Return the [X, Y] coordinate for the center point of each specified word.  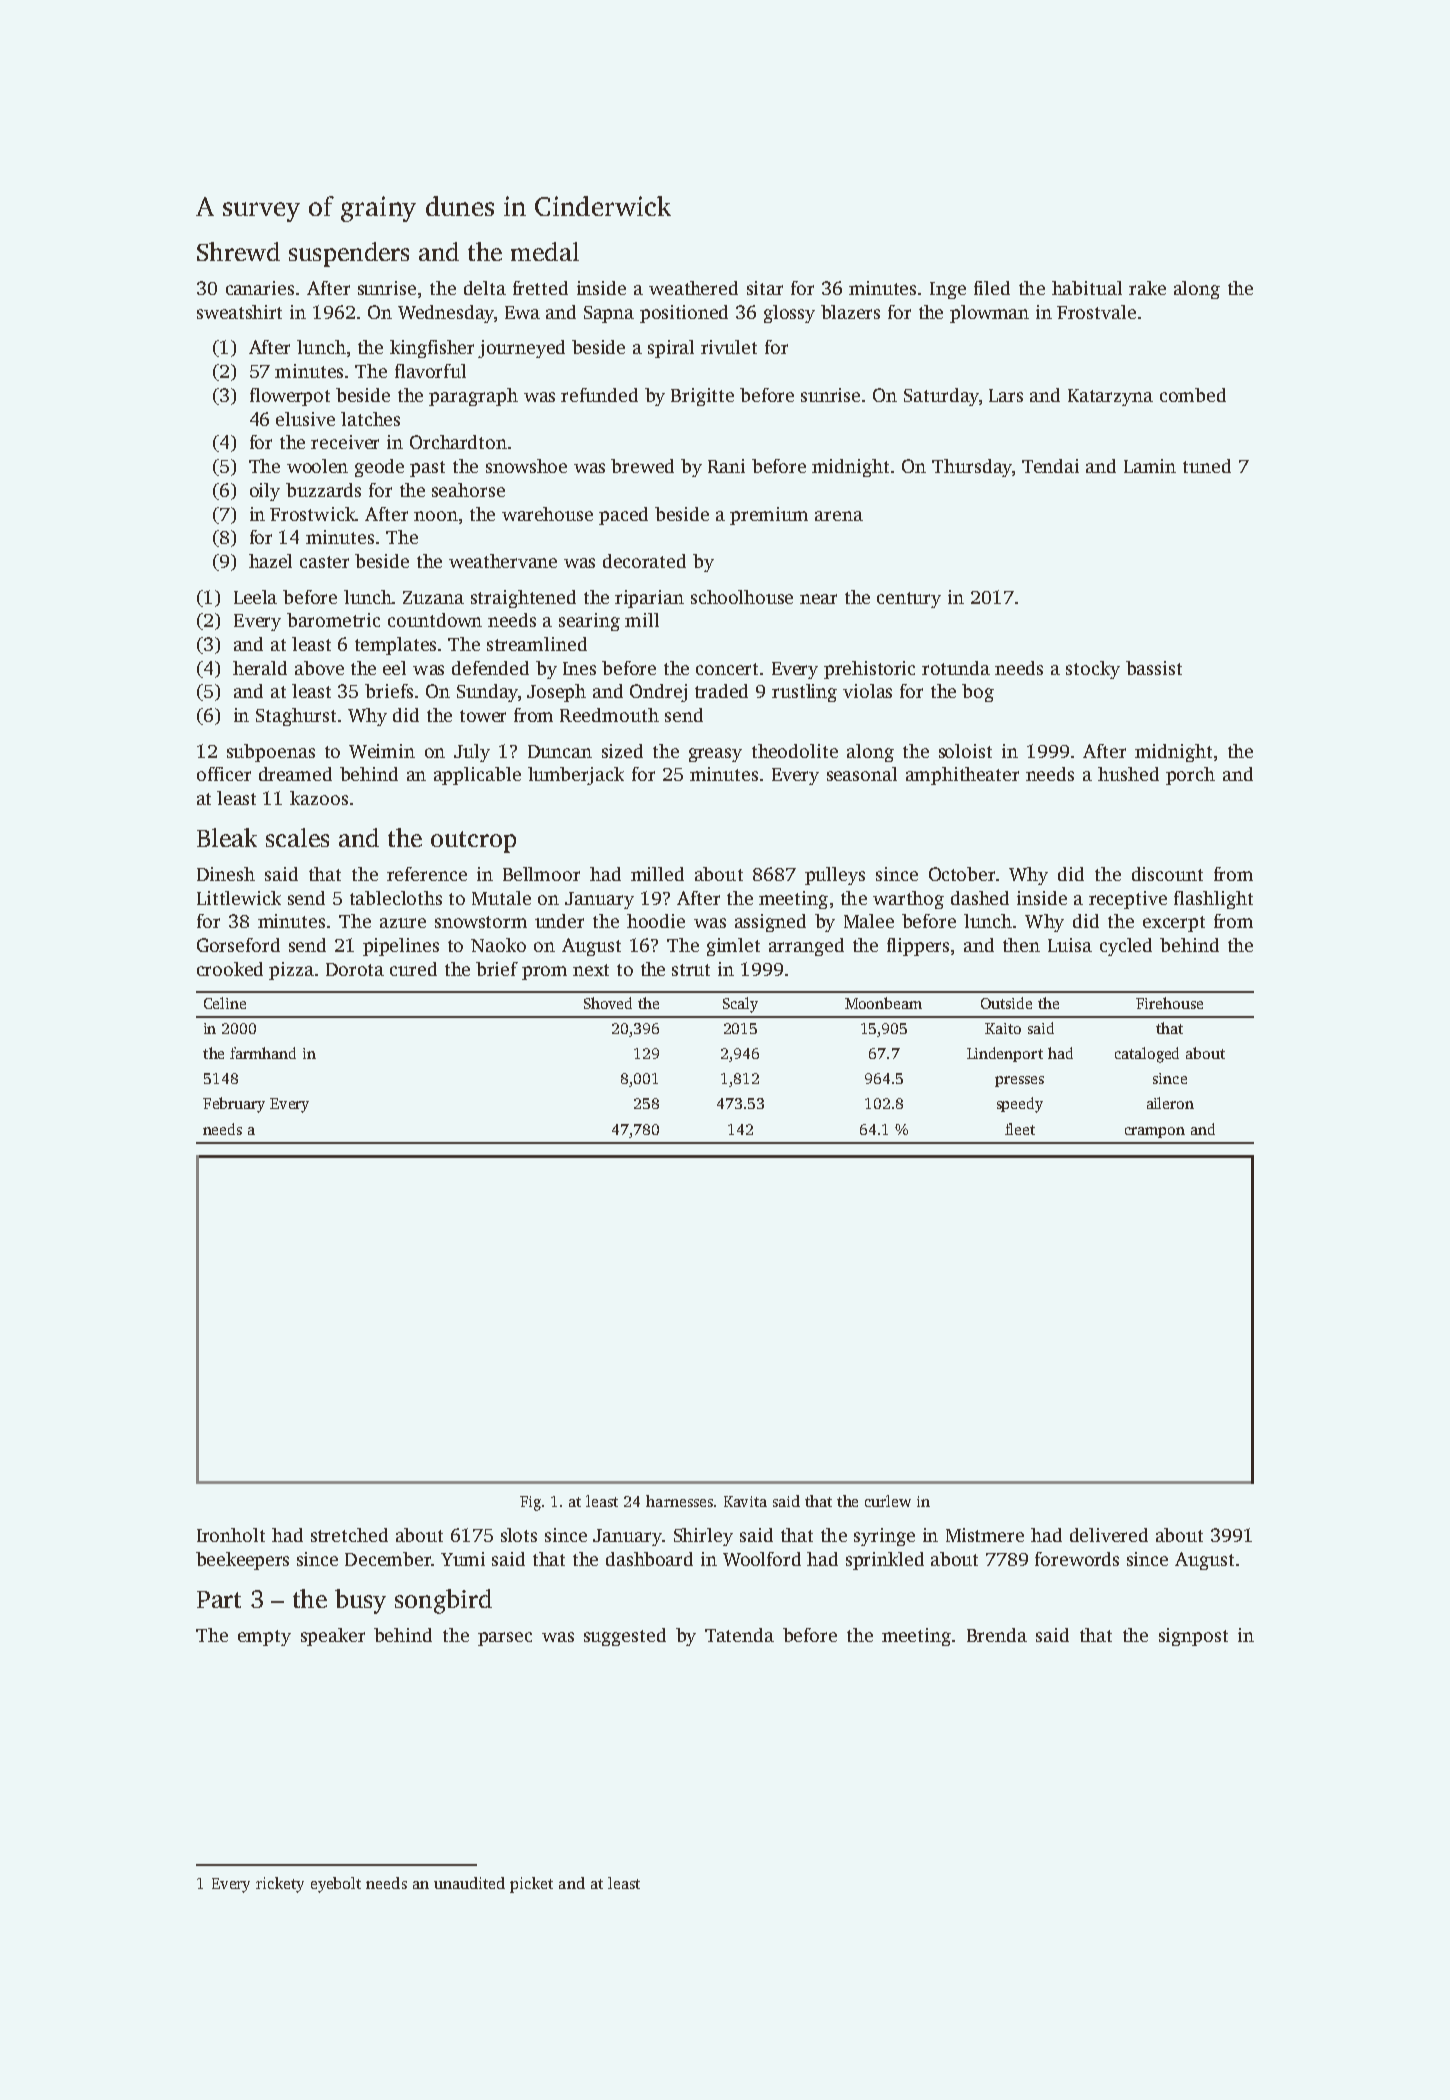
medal [545, 251]
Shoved [608, 1003]
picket [531, 1885]
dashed [980, 898]
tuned [1207, 466]
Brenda [997, 1635]
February [234, 1105]
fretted [540, 288]
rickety [280, 1885]
